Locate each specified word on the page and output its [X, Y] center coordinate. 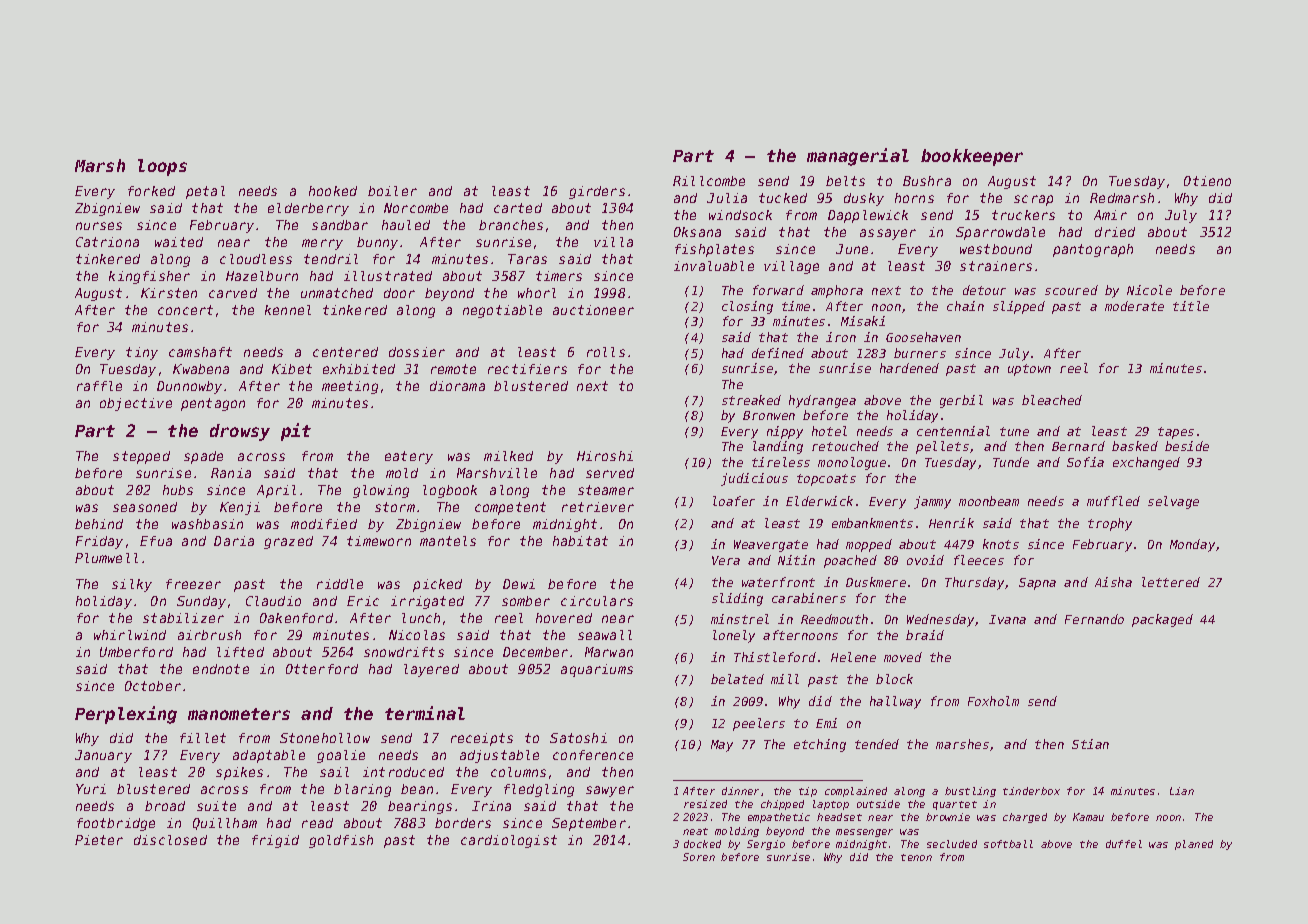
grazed [288, 542]
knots [1001, 544]
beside [1187, 446]
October [153, 686]
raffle [99, 386]
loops [162, 167]
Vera [726, 560]
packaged [1162, 620]
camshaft [200, 352]
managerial [858, 157]
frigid [275, 841]
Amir [1110, 215]
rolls [606, 352]
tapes [1176, 433]
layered [431, 670]
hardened [909, 368]
